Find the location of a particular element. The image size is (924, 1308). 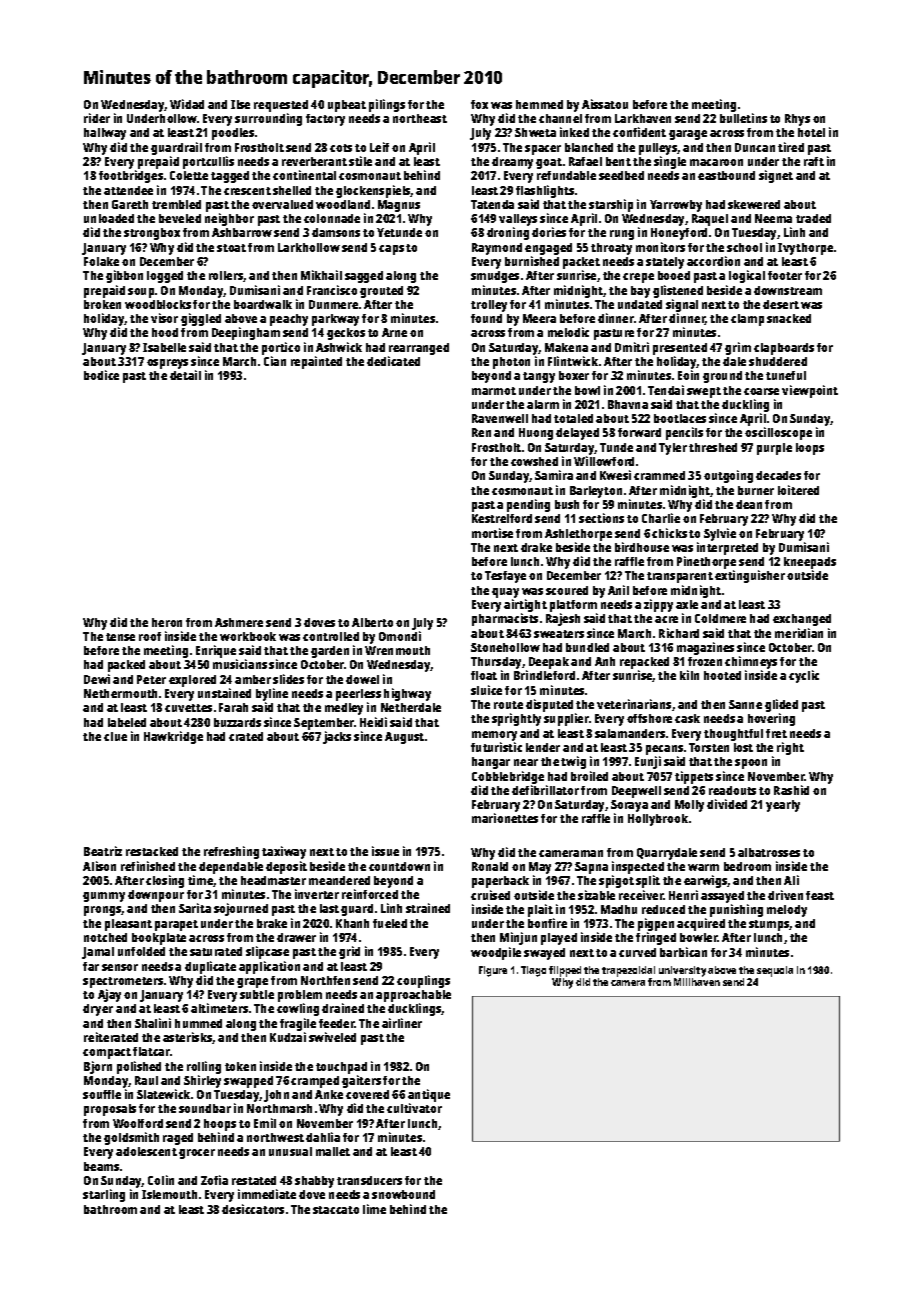

Richard is located at coordinates (679, 633).
